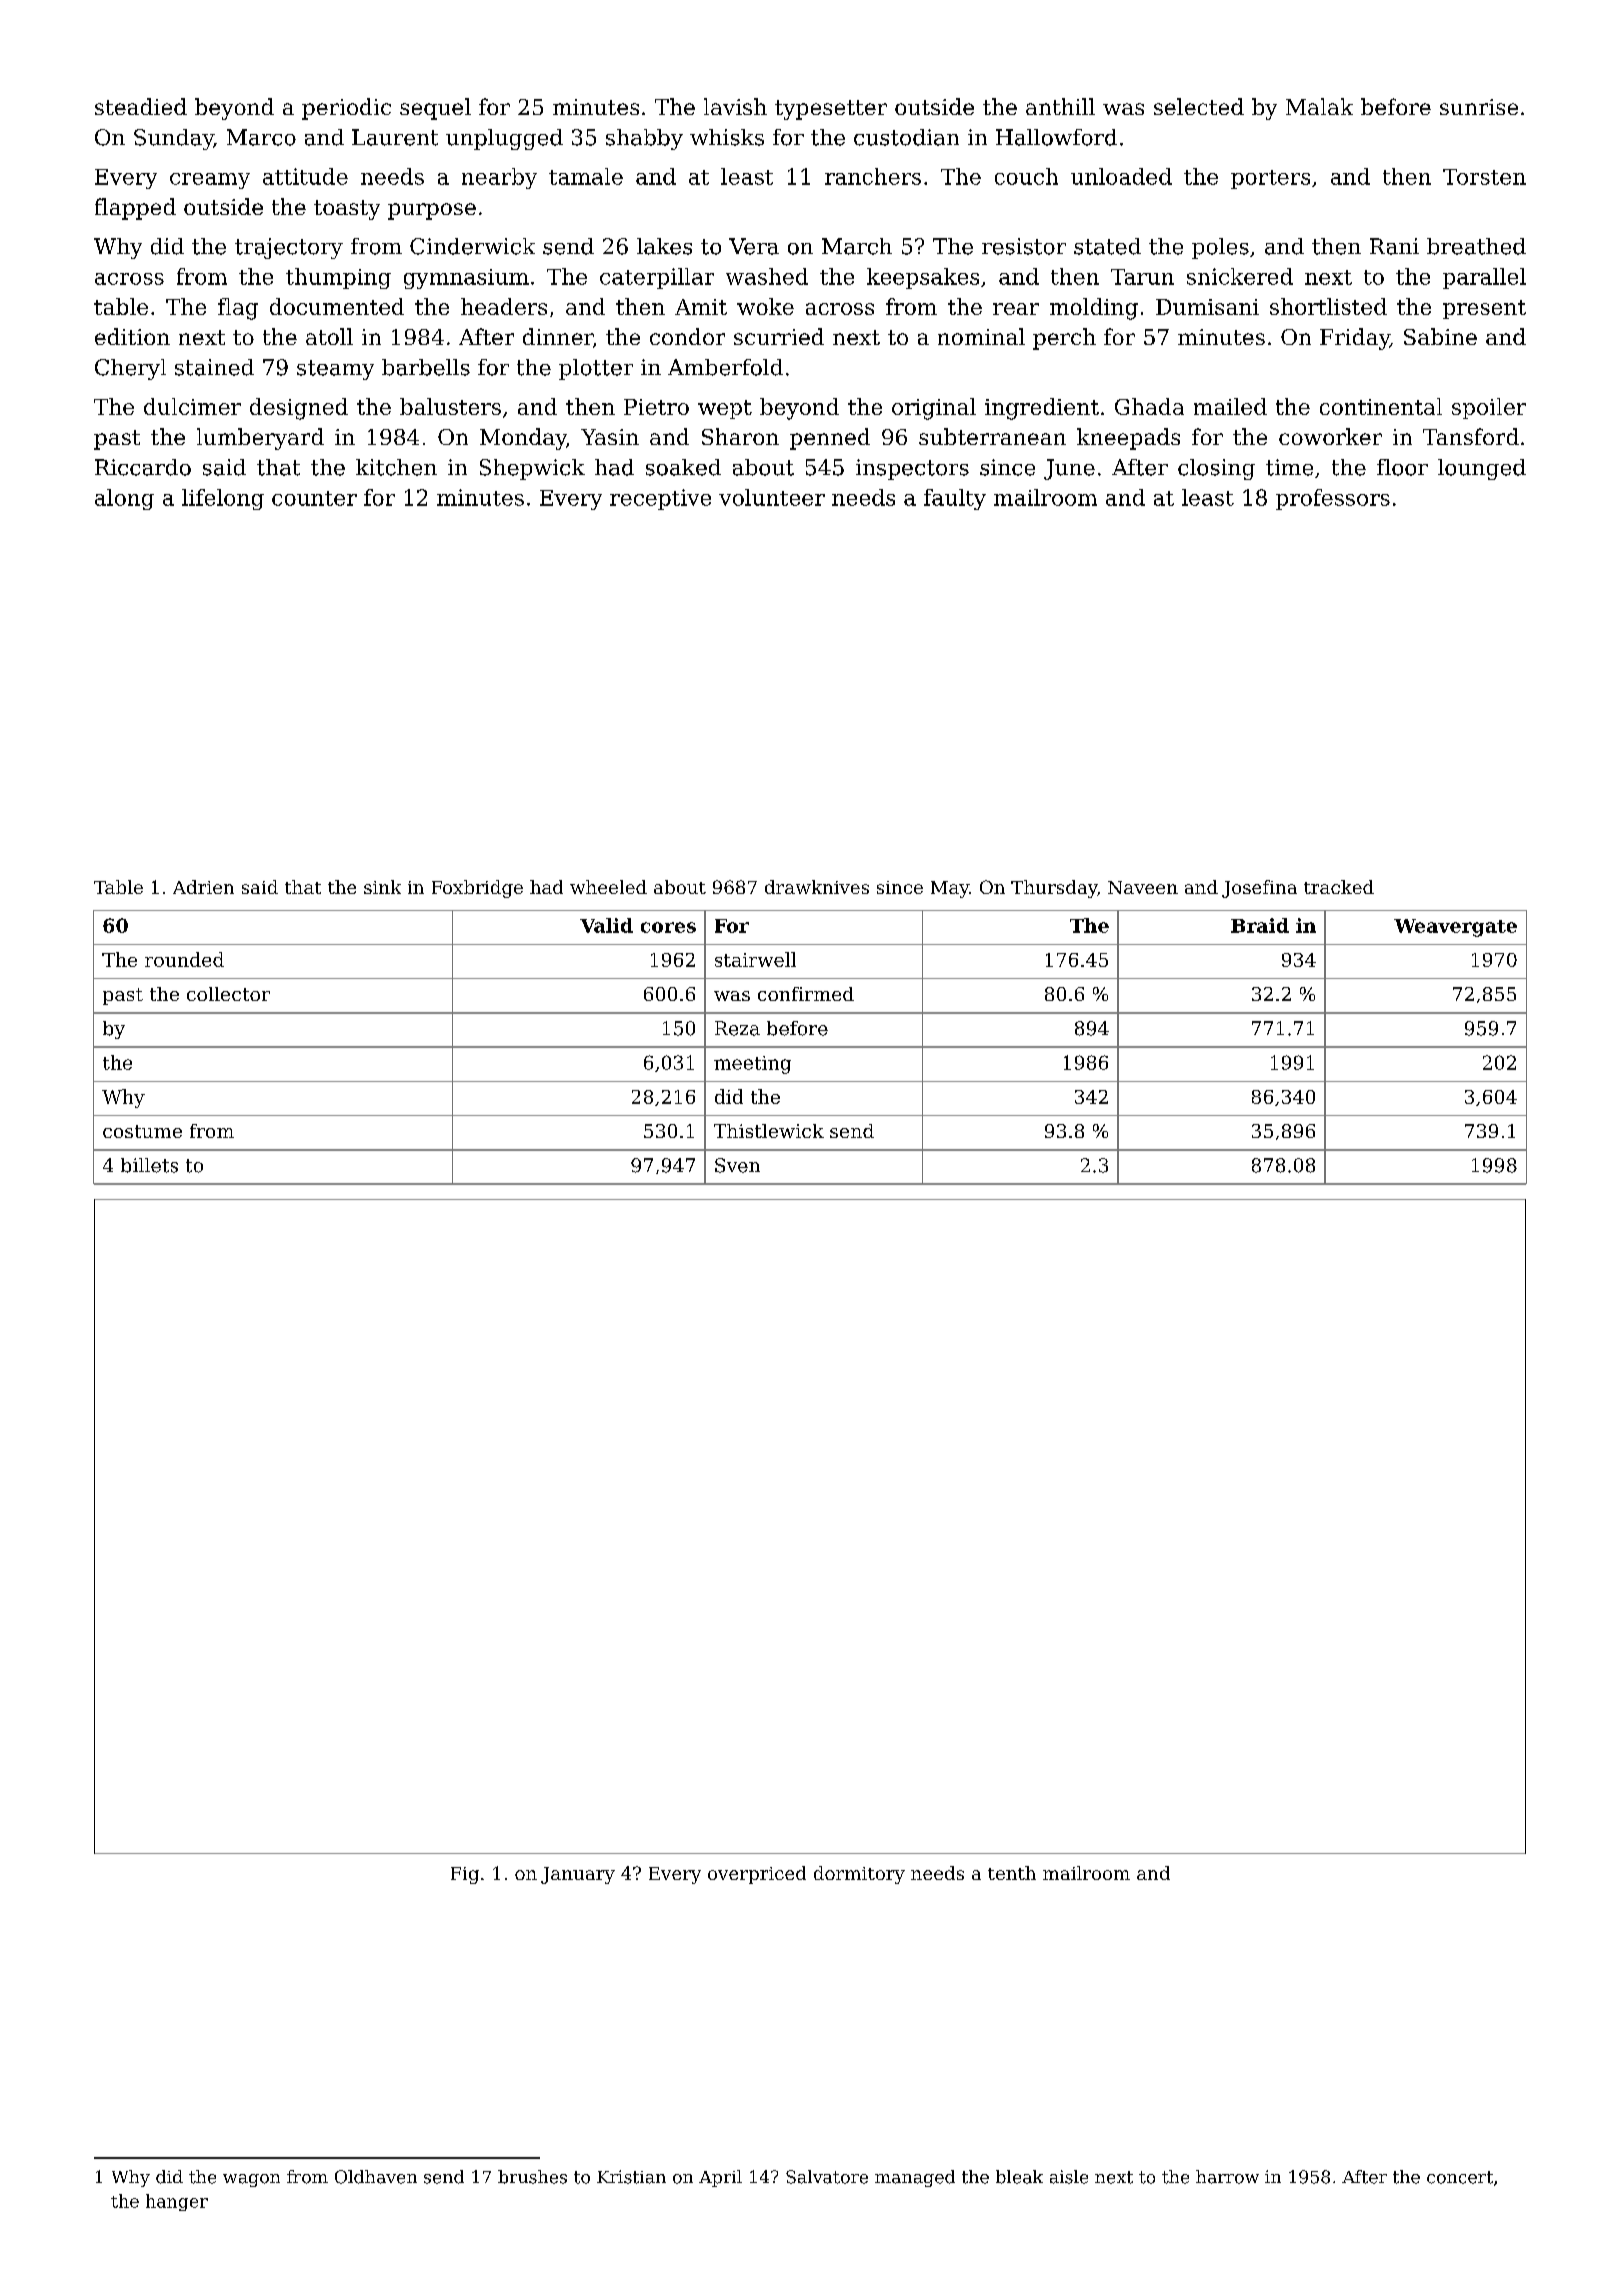 The image size is (1620, 2292). What do you see at coordinates (915, 2178) in the screenshot?
I see `managed` at bounding box center [915, 2178].
